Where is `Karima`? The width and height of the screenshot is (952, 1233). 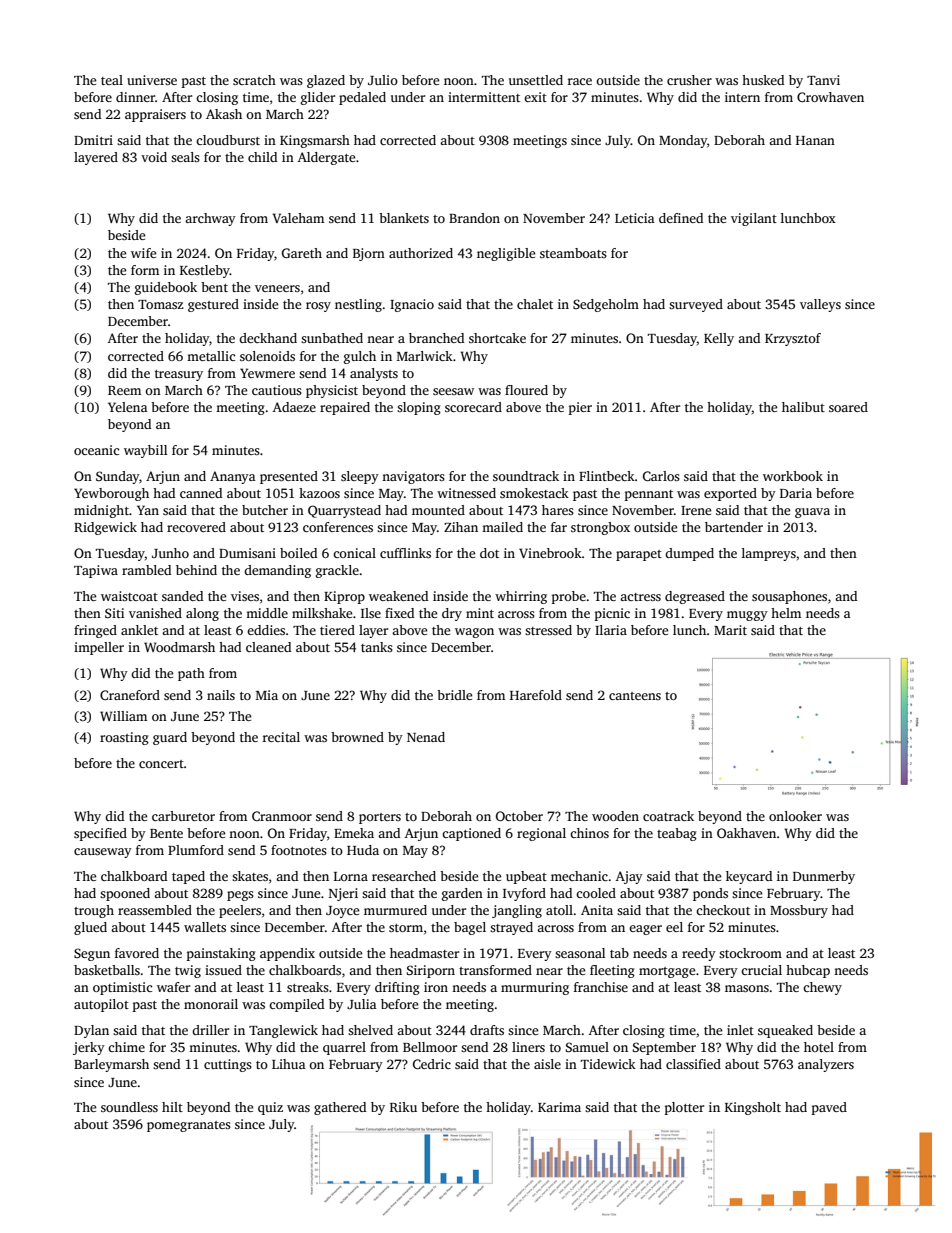 Karima is located at coordinates (559, 1107).
